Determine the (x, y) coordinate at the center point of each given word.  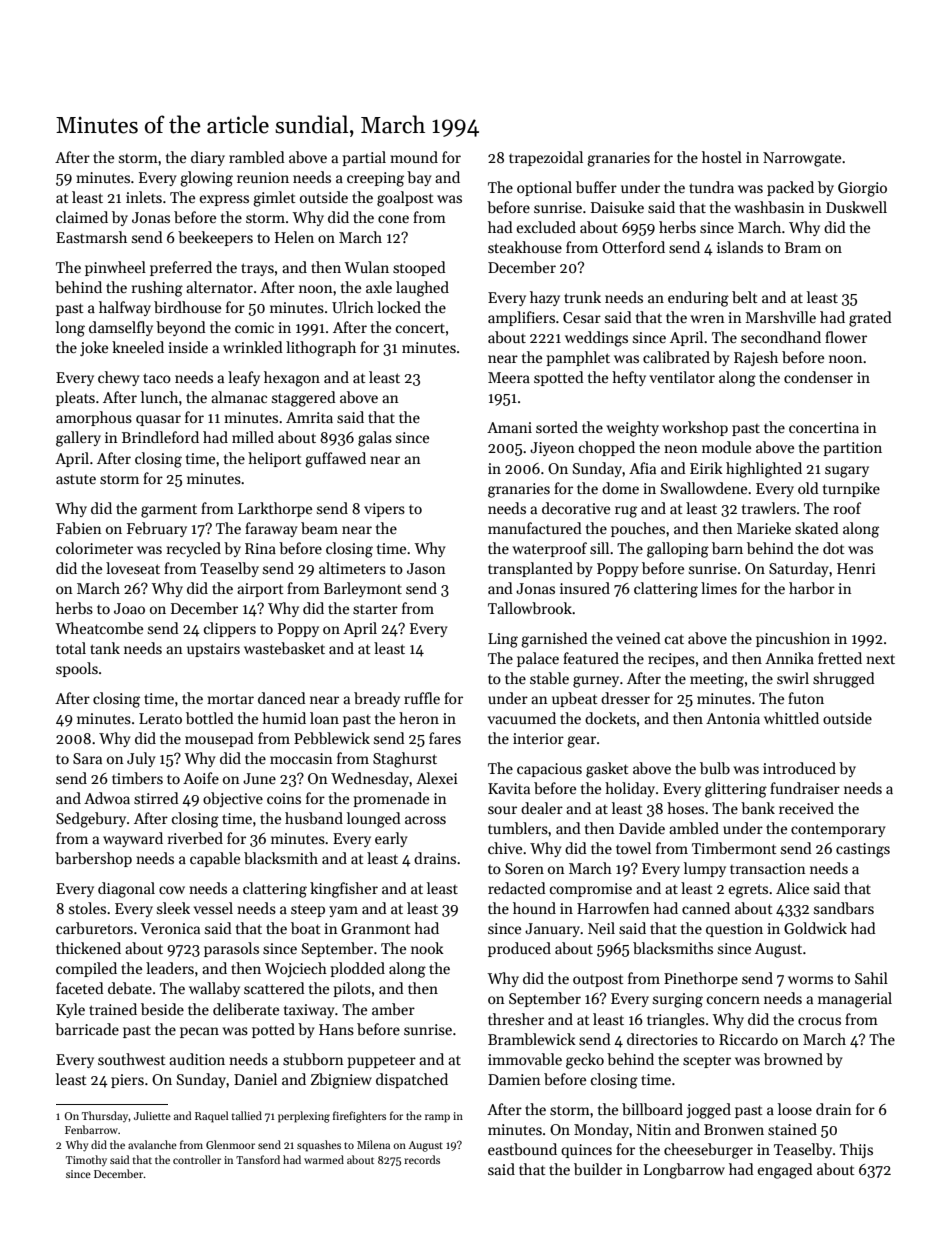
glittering (736, 790)
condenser (818, 377)
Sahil (871, 978)
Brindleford (160, 437)
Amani (509, 427)
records (422, 1159)
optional (544, 188)
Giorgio (862, 189)
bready (377, 699)
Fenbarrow (91, 1129)
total (71, 648)
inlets (144, 197)
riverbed (195, 838)
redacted (517, 888)
